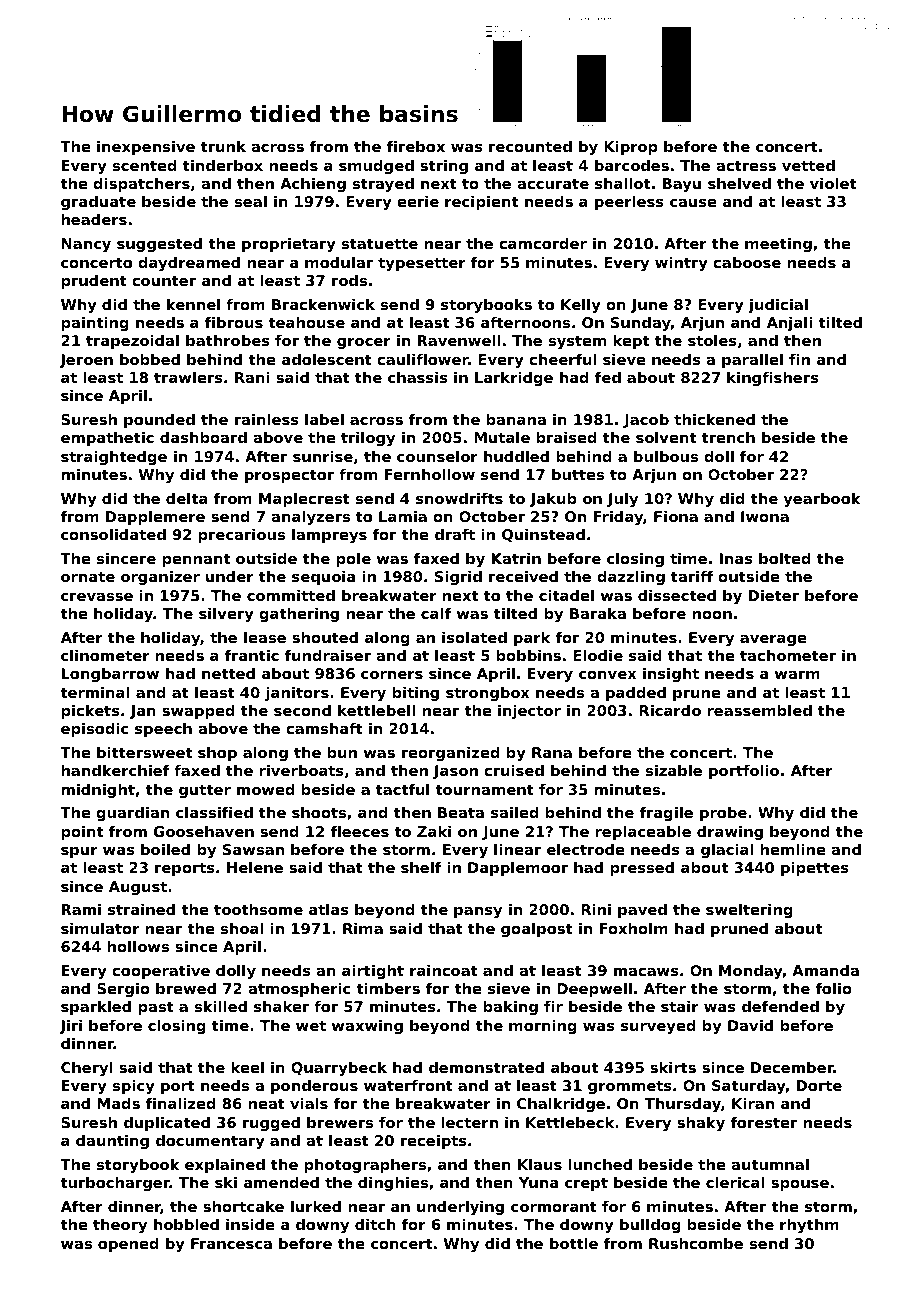  I want to click on thickened, so click(714, 419).
